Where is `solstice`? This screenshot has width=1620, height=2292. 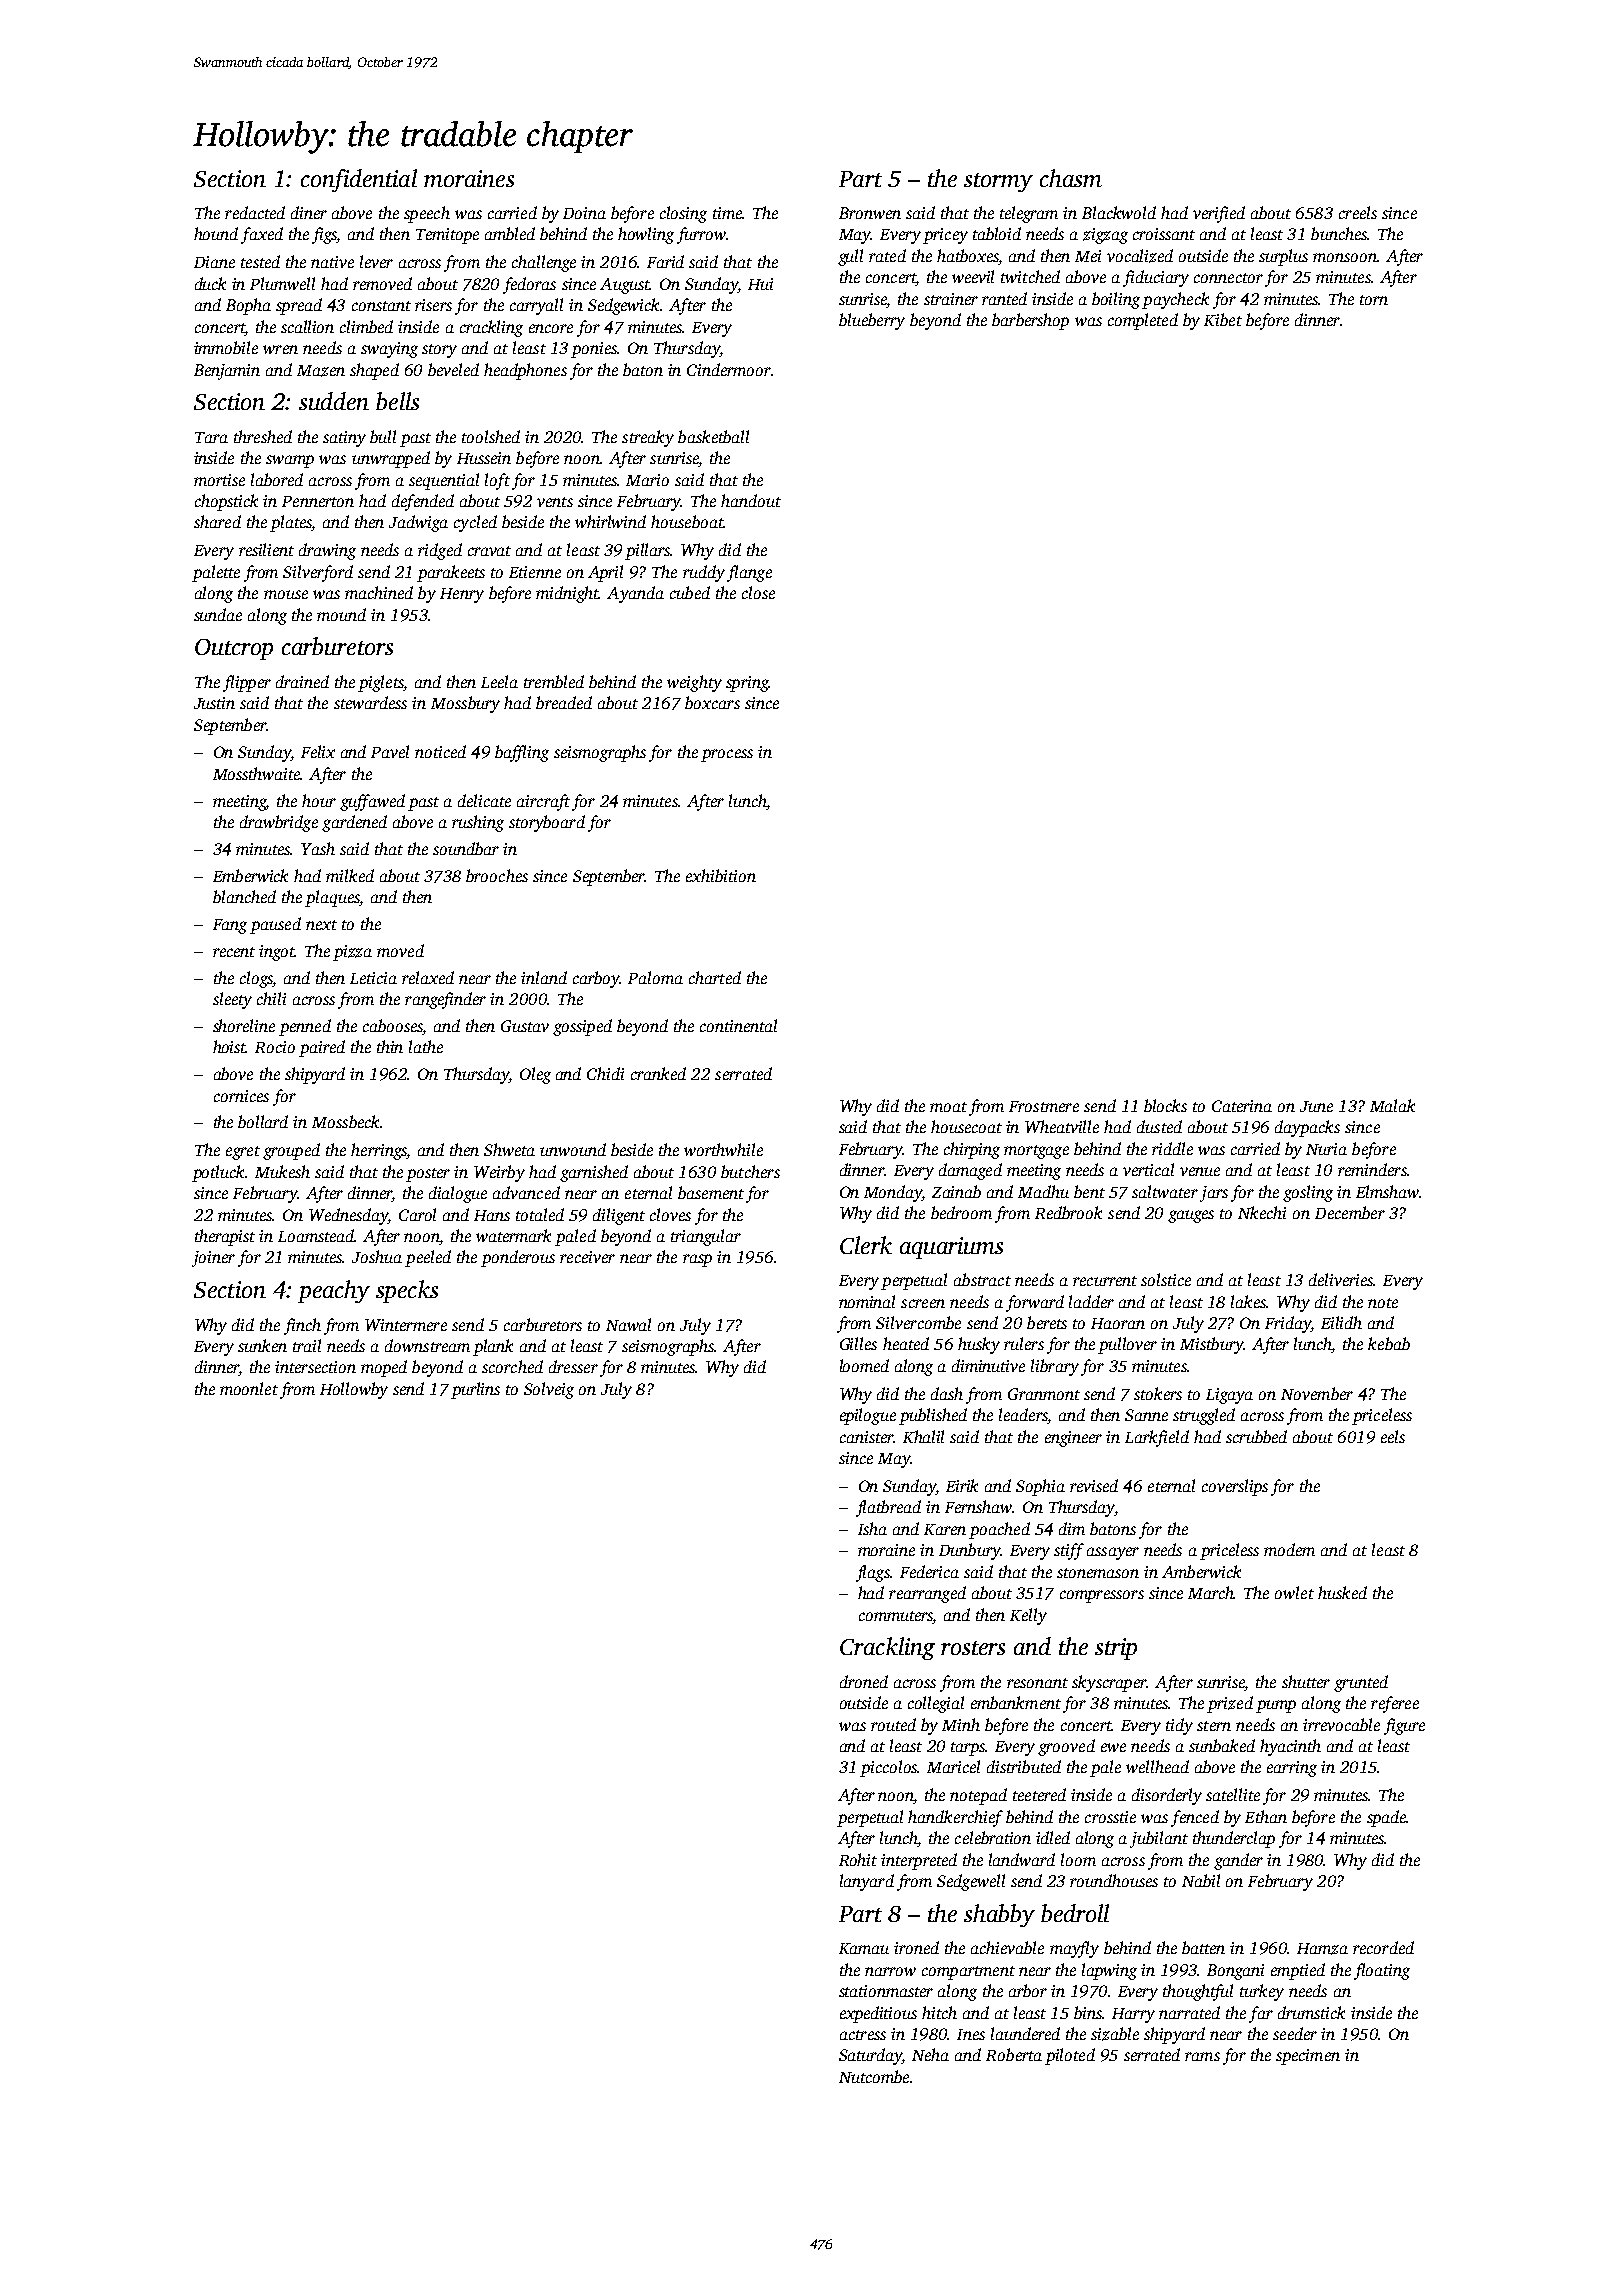
solstice is located at coordinates (1166, 1279).
